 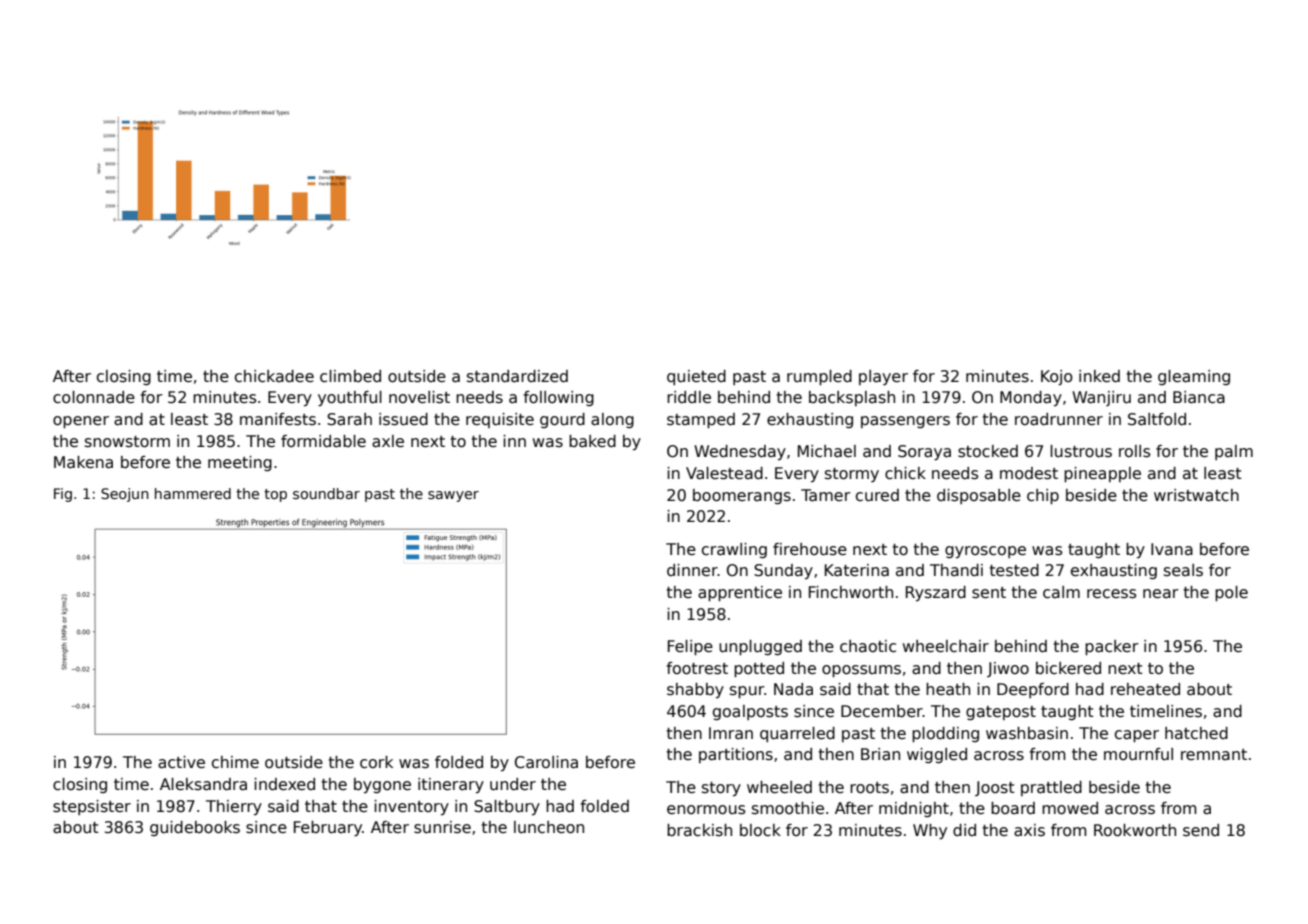 I want to click on prattled, so click(x=1051, y=788).
